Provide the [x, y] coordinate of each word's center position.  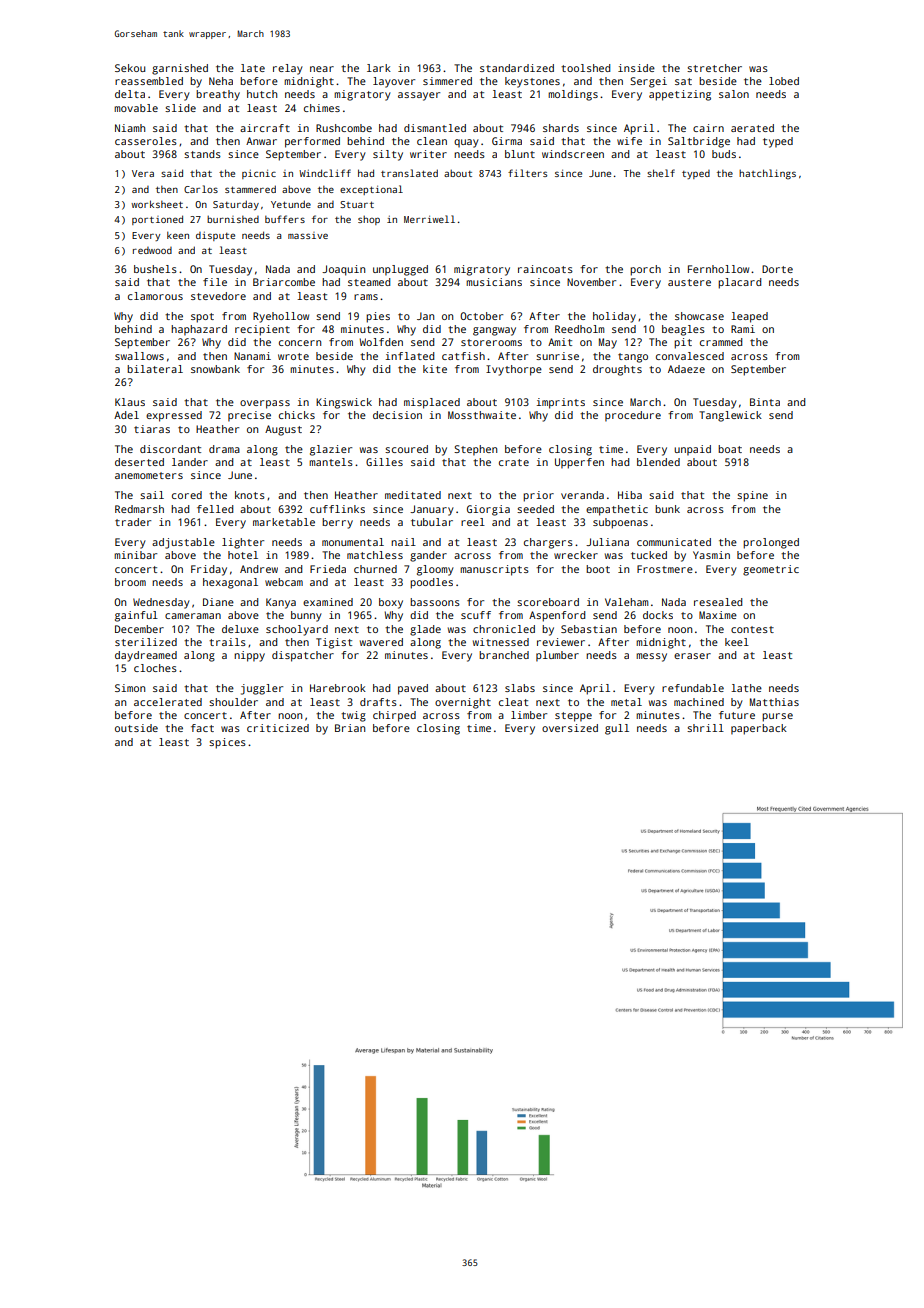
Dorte [777, 269]
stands [202, 154]
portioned [157, 220]
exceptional [371, 190]
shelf [661, 173]
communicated [674, 542]
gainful [136, 616]
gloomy [435, 570]
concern [300, 343]
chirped [394, 716]
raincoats [545, 269]
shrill [705, 728]
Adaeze [686, 369]
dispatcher [303, 656]
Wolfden [381, 342]
